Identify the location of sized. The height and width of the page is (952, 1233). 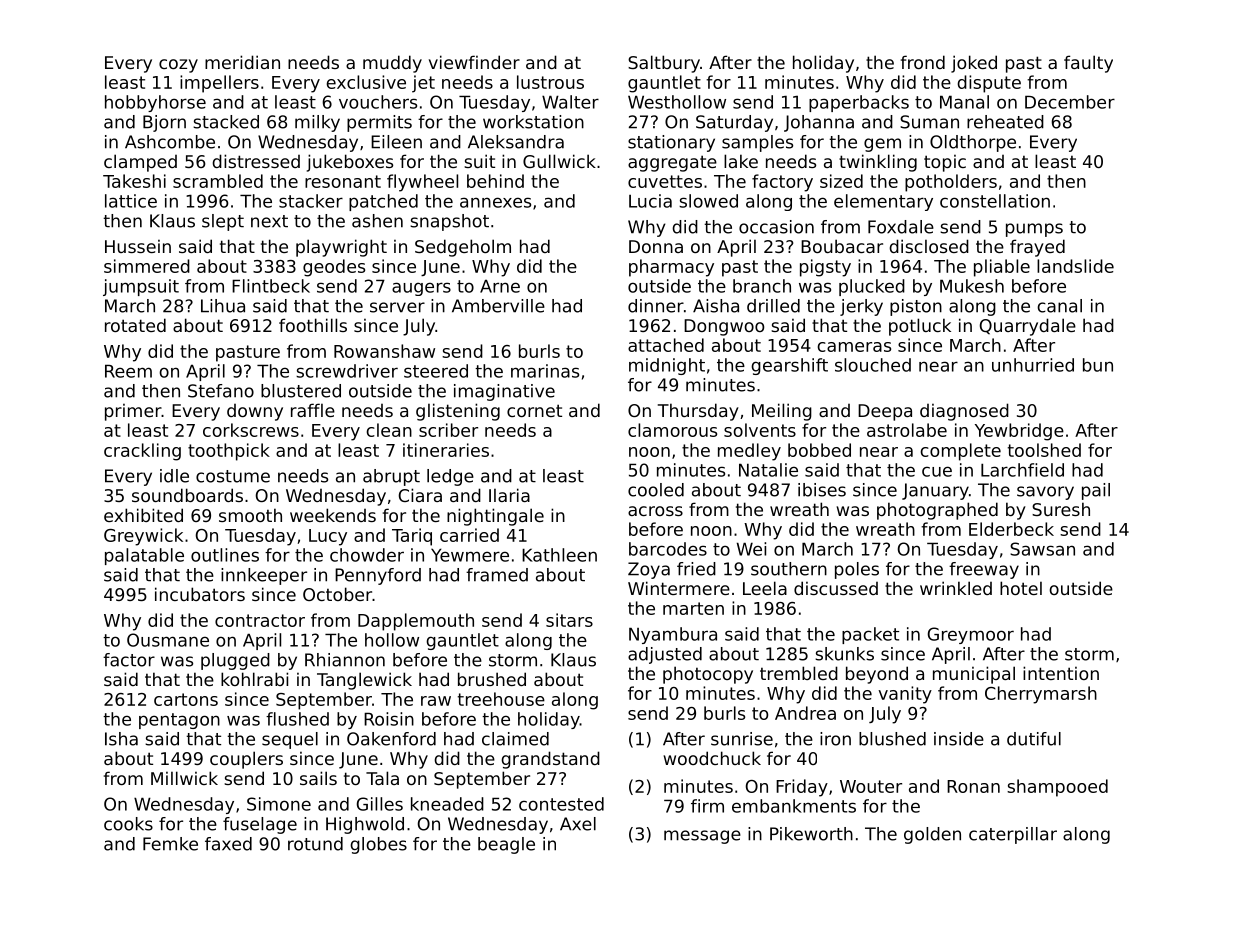
(841, 181).
